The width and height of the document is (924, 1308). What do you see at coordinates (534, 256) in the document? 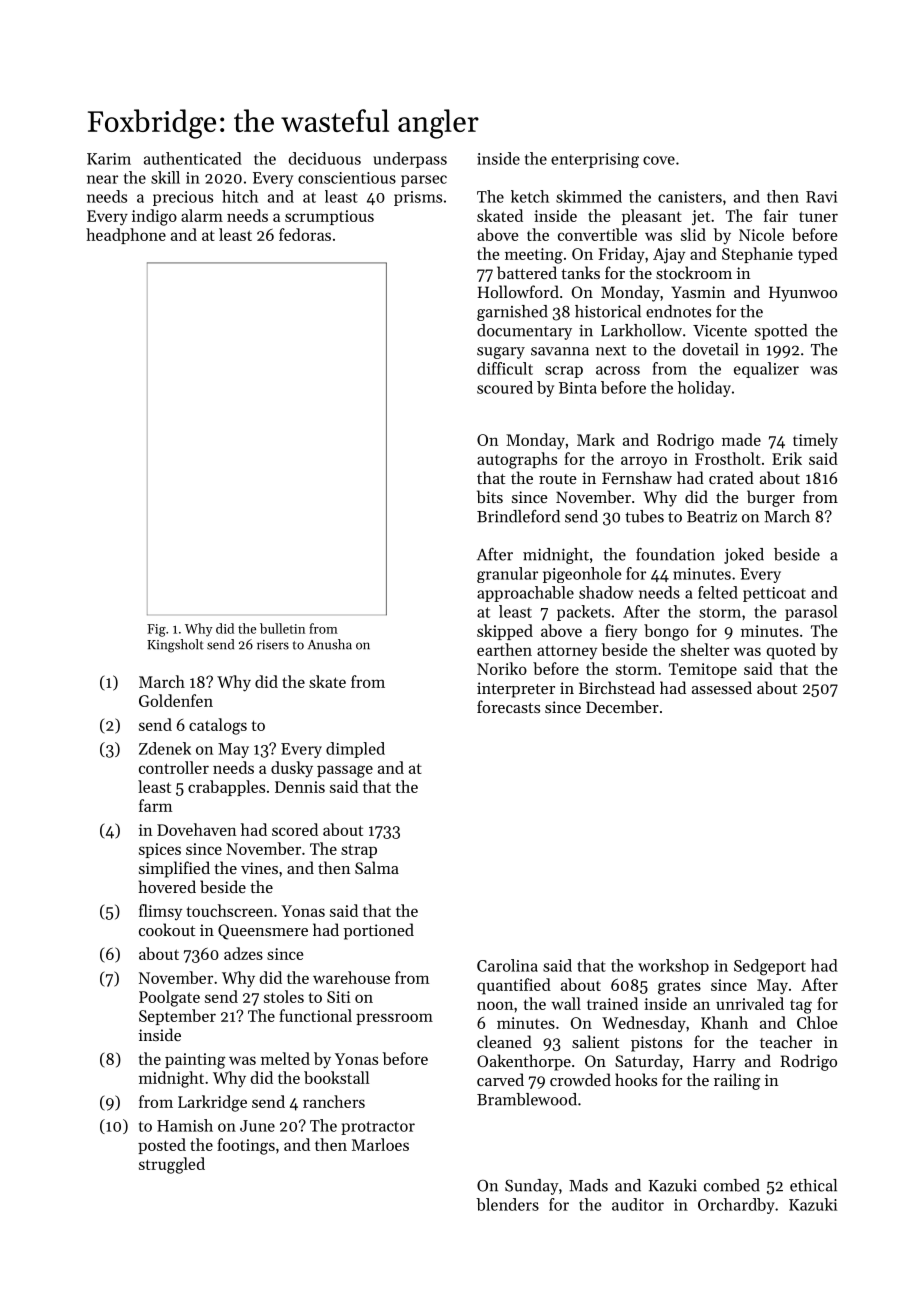
I see `meeting` at bounding box center [534, 256].
